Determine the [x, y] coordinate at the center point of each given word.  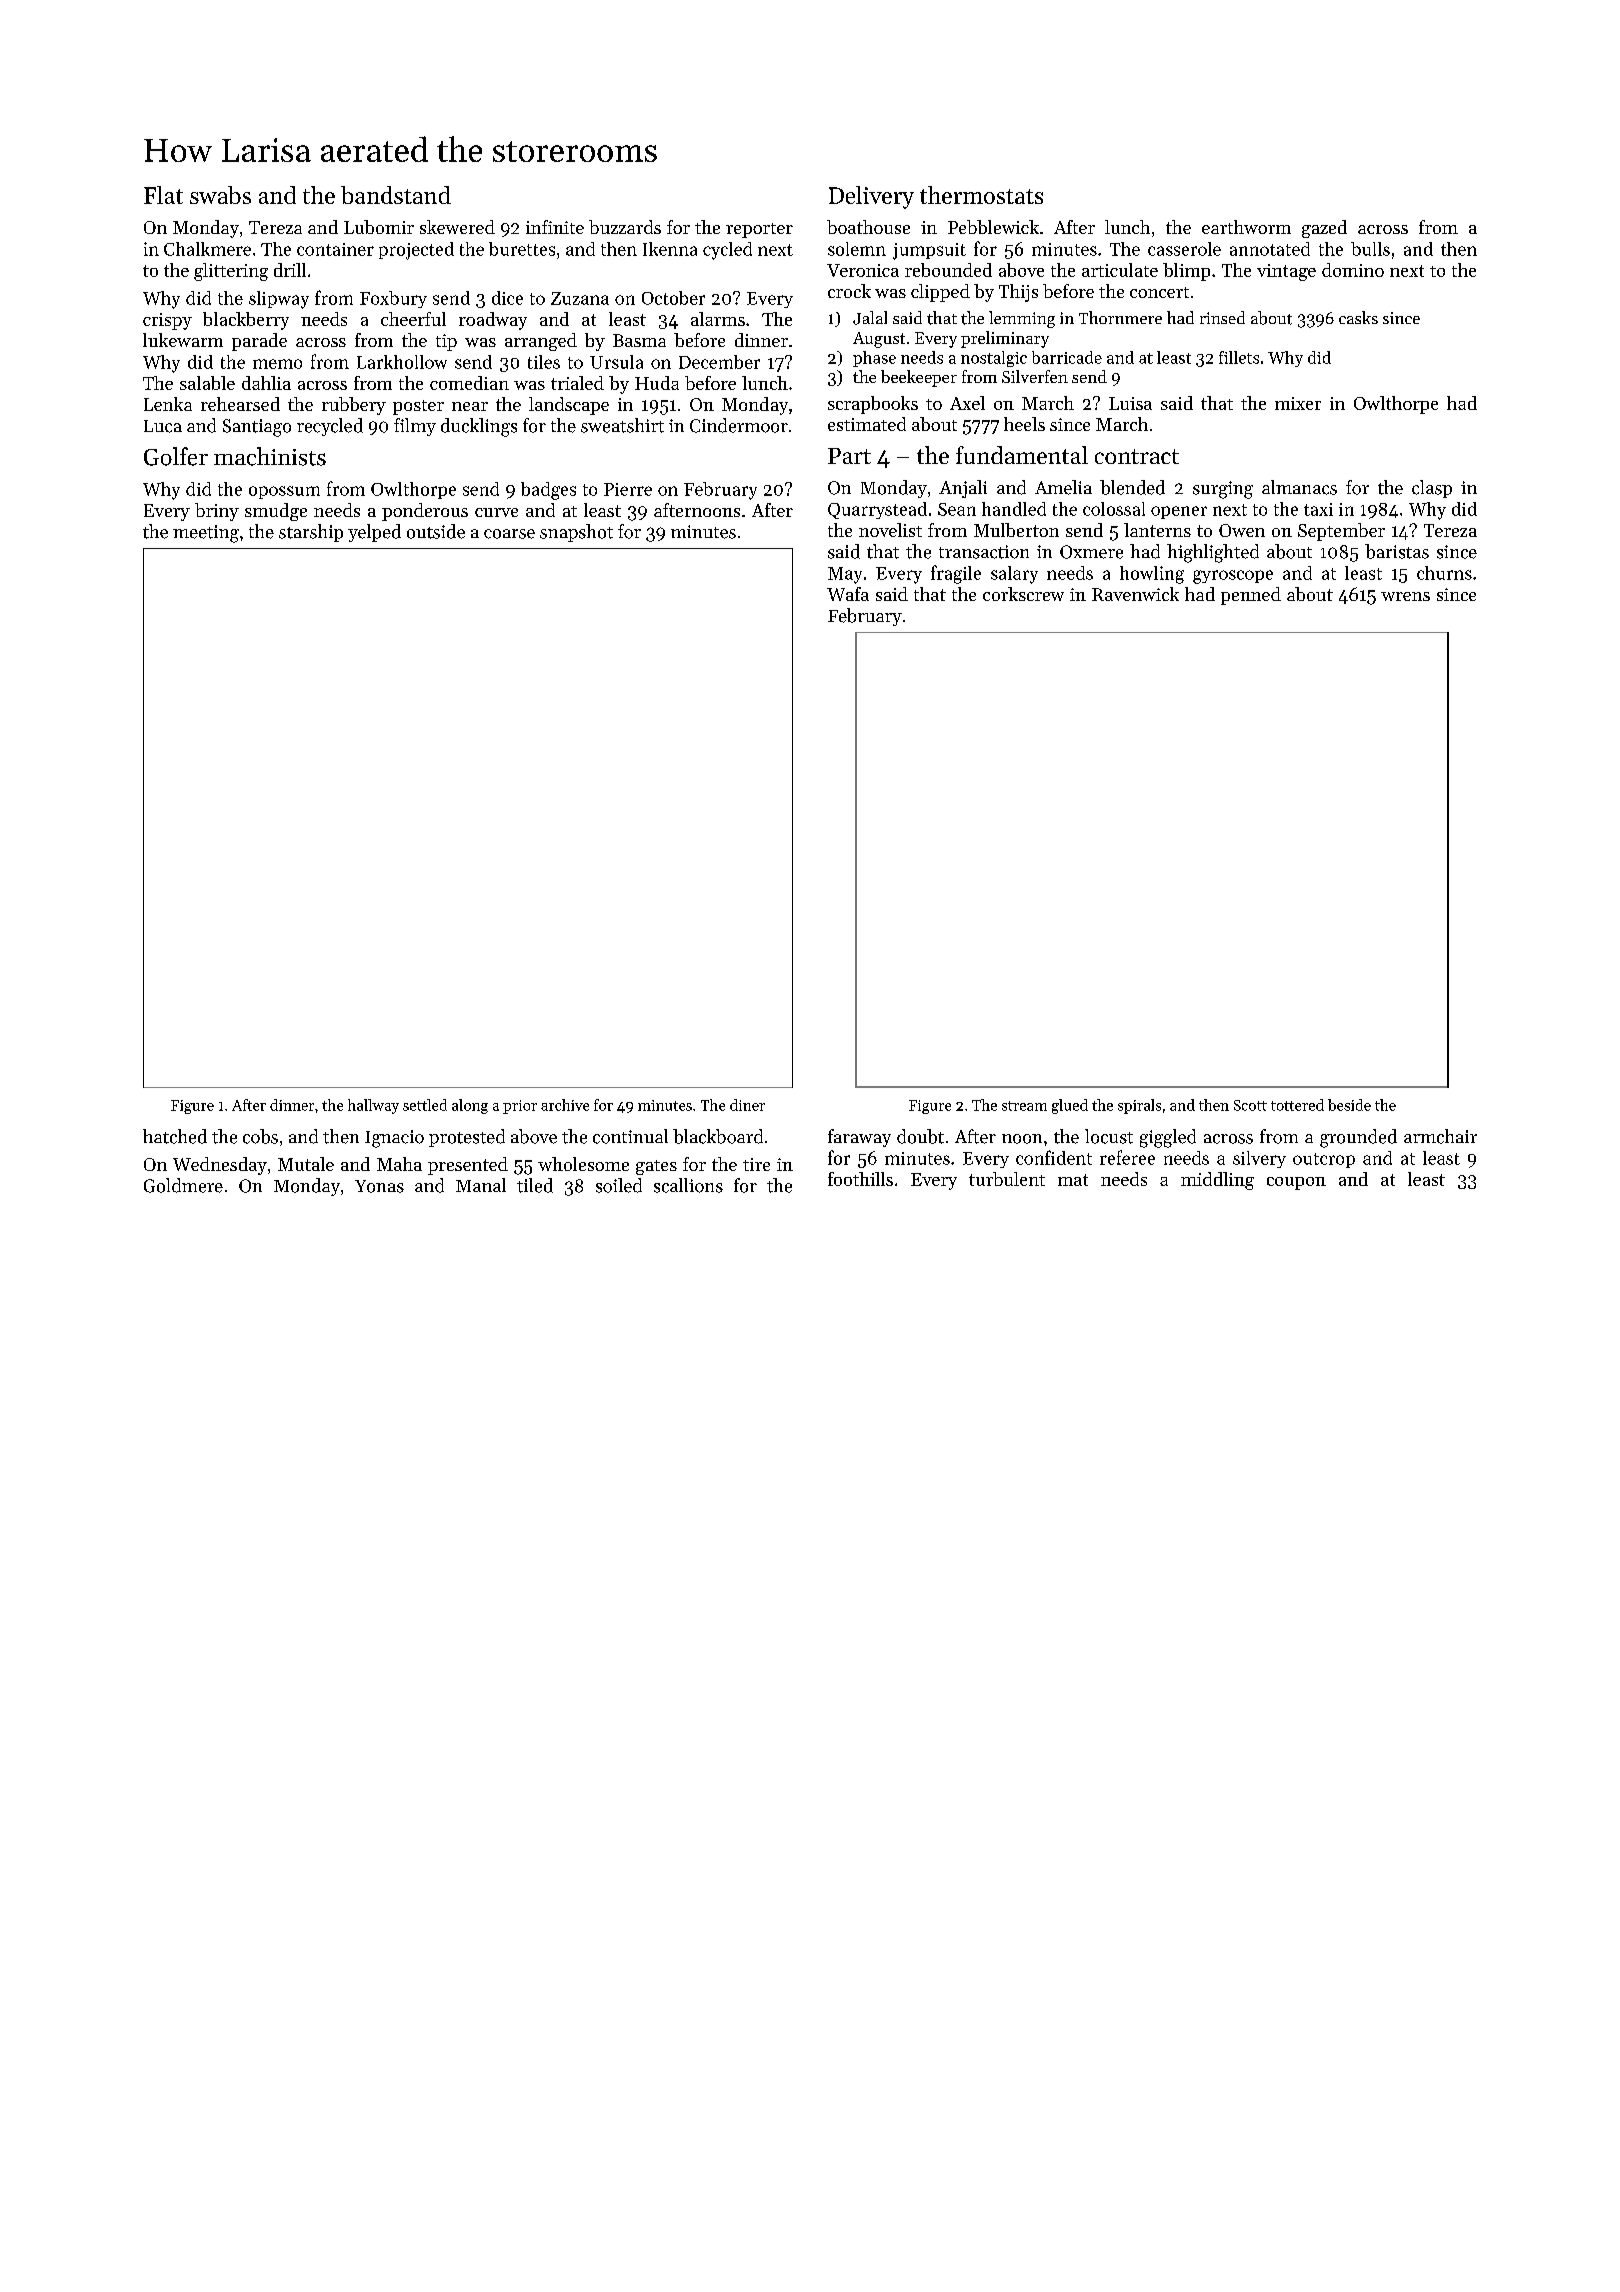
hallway [373, 1106]
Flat [163, 195]
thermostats [981, 195]
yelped [374, 533]
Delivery [871, 197]
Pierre [628, 489]
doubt [920, 1136]
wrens [1405, 596]
